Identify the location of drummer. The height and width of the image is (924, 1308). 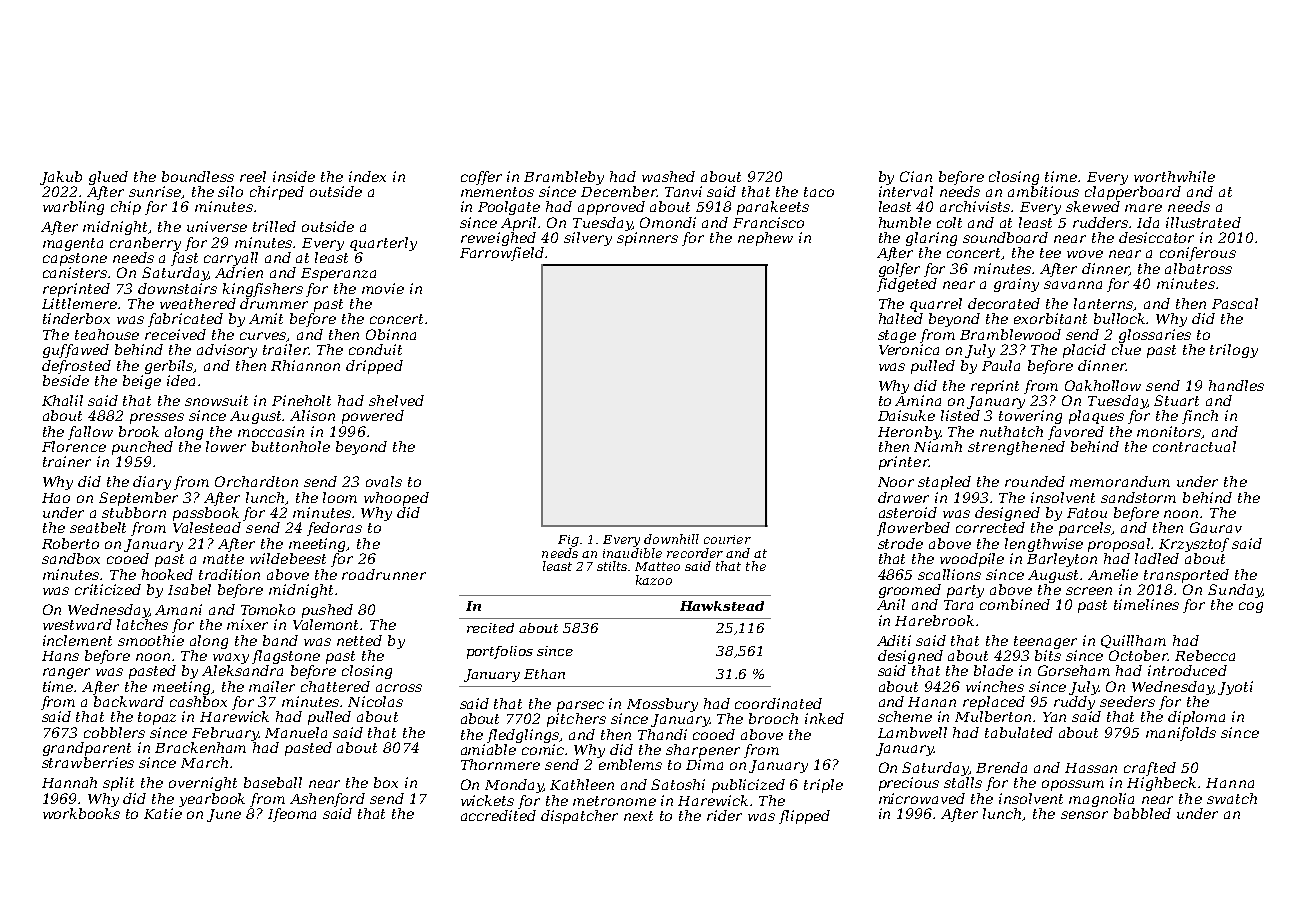
(274, 303).
